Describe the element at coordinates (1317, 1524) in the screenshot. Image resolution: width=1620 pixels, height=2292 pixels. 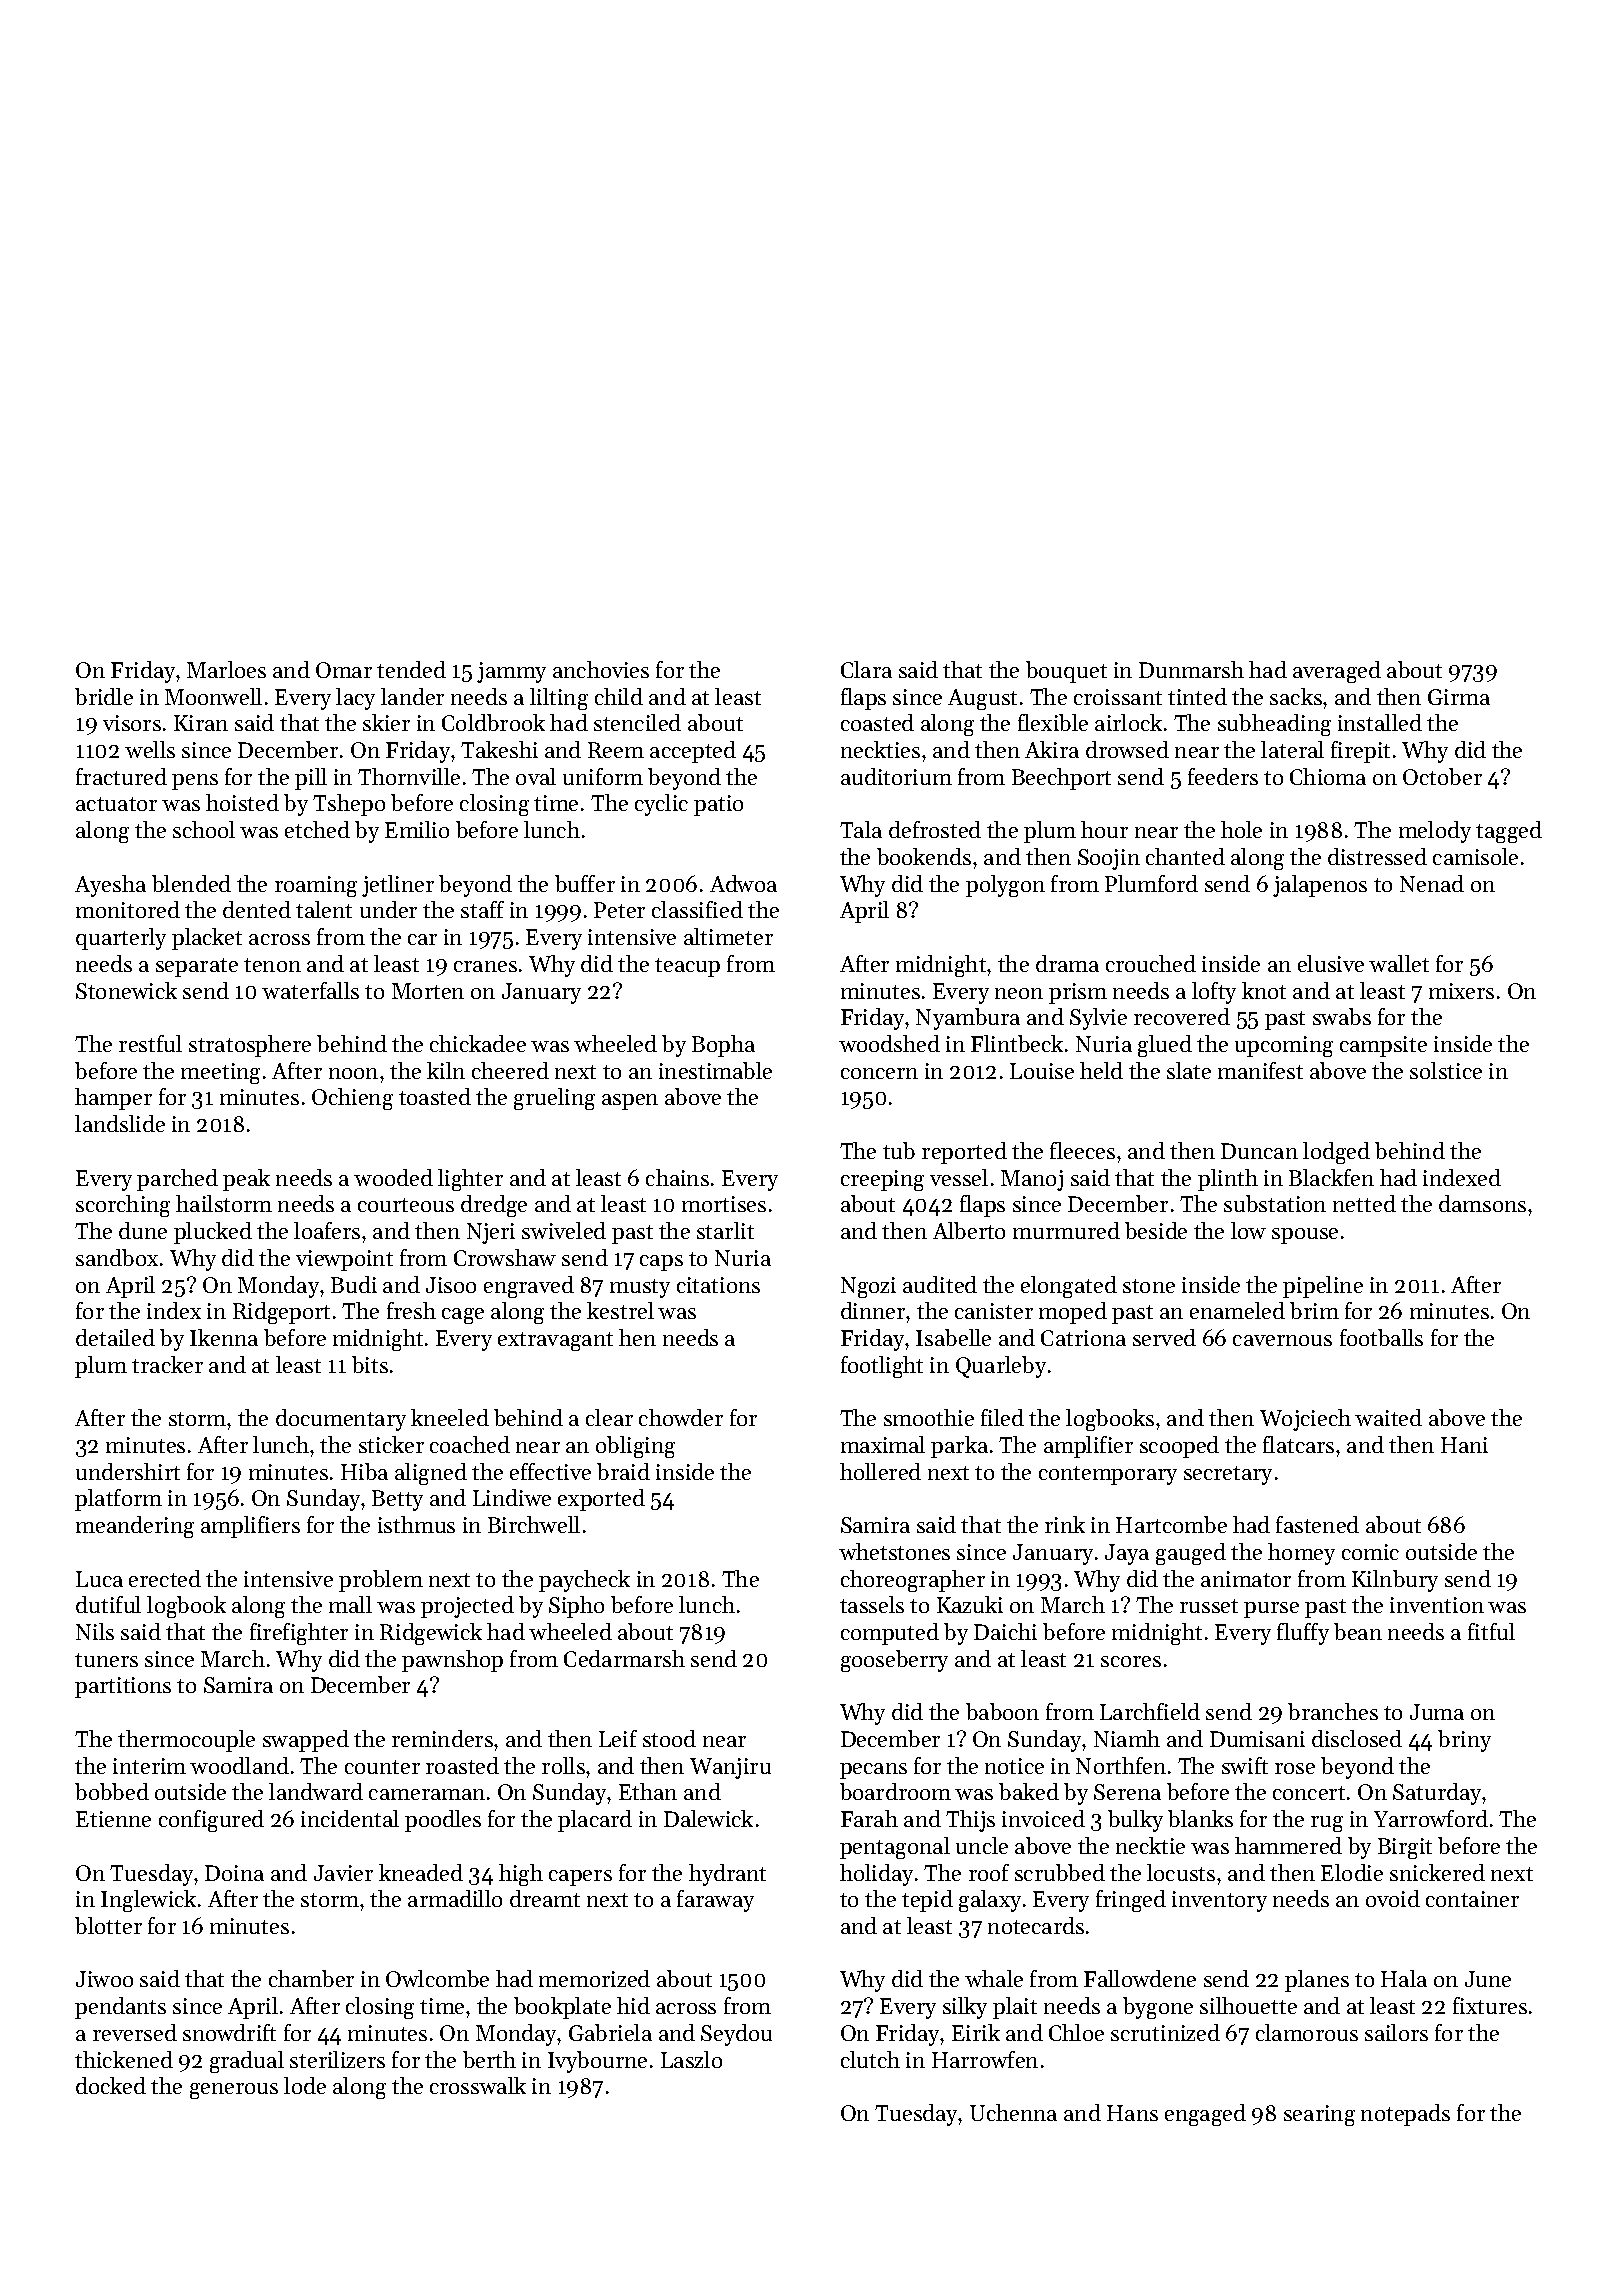
I see `fastened` at that location.
